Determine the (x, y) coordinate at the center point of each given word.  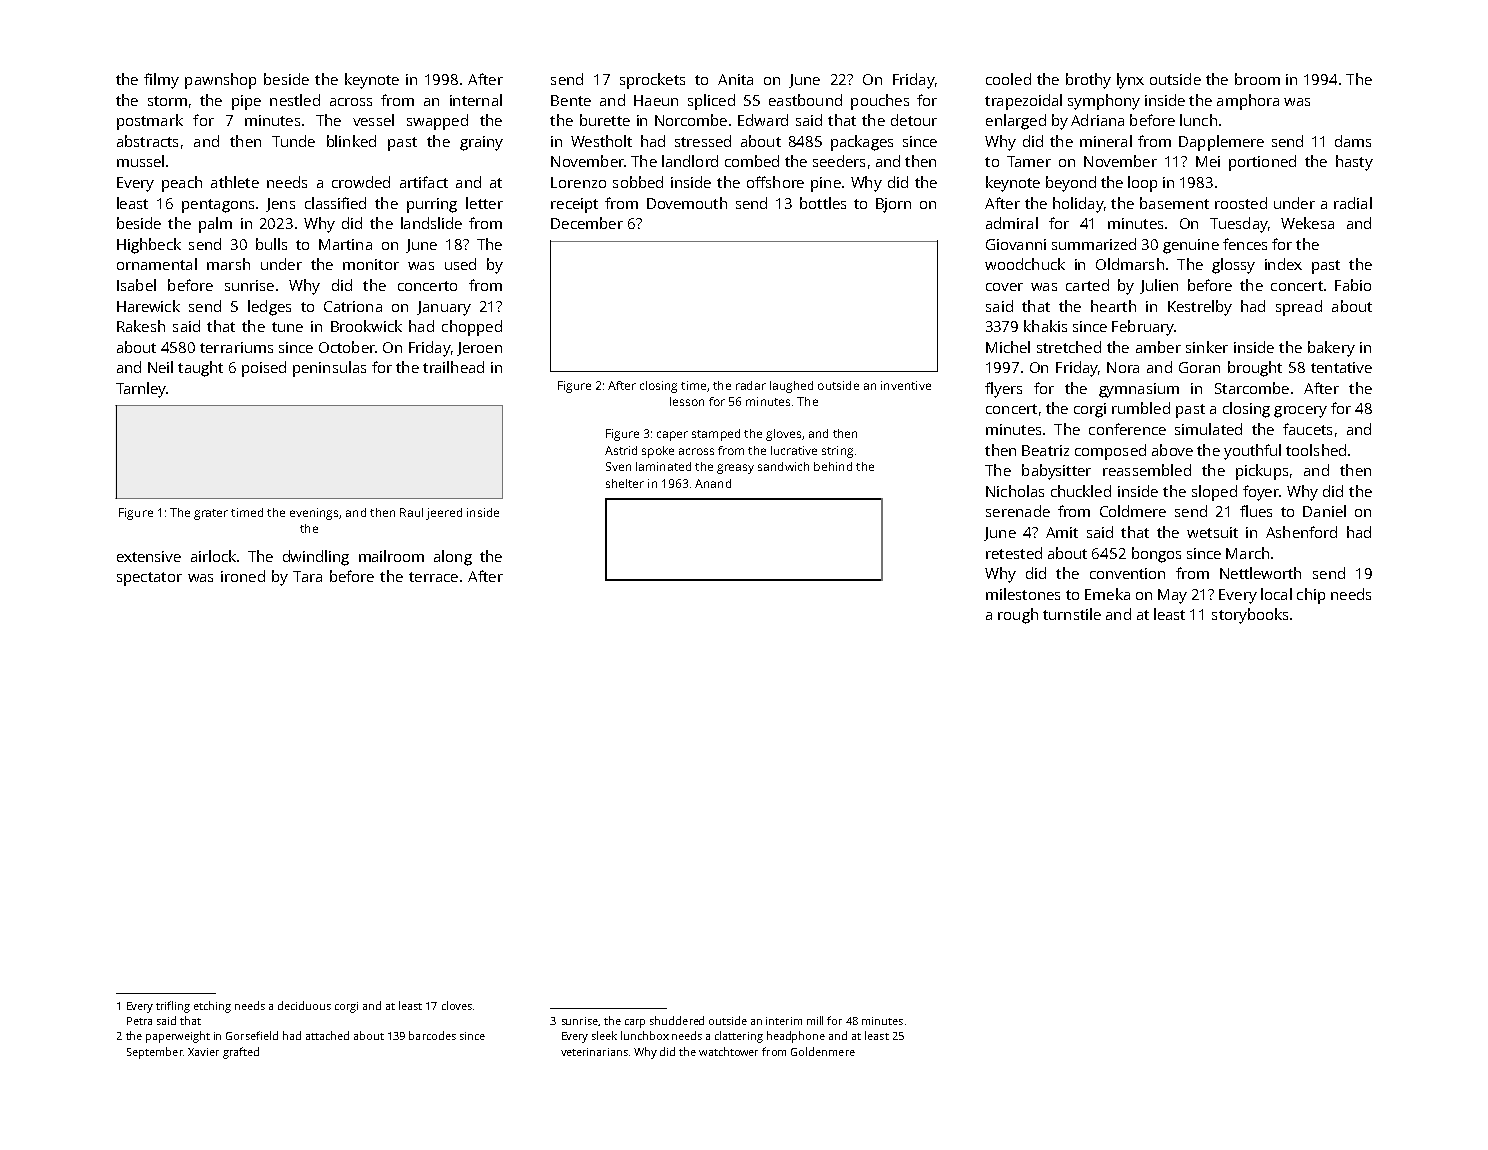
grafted (241, 1053)
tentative (1341, 367)
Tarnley (141, 390)
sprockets (652, 81)
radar (751, 385)
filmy (161, 81)
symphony (1104, 102)
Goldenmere (823, 1051)
